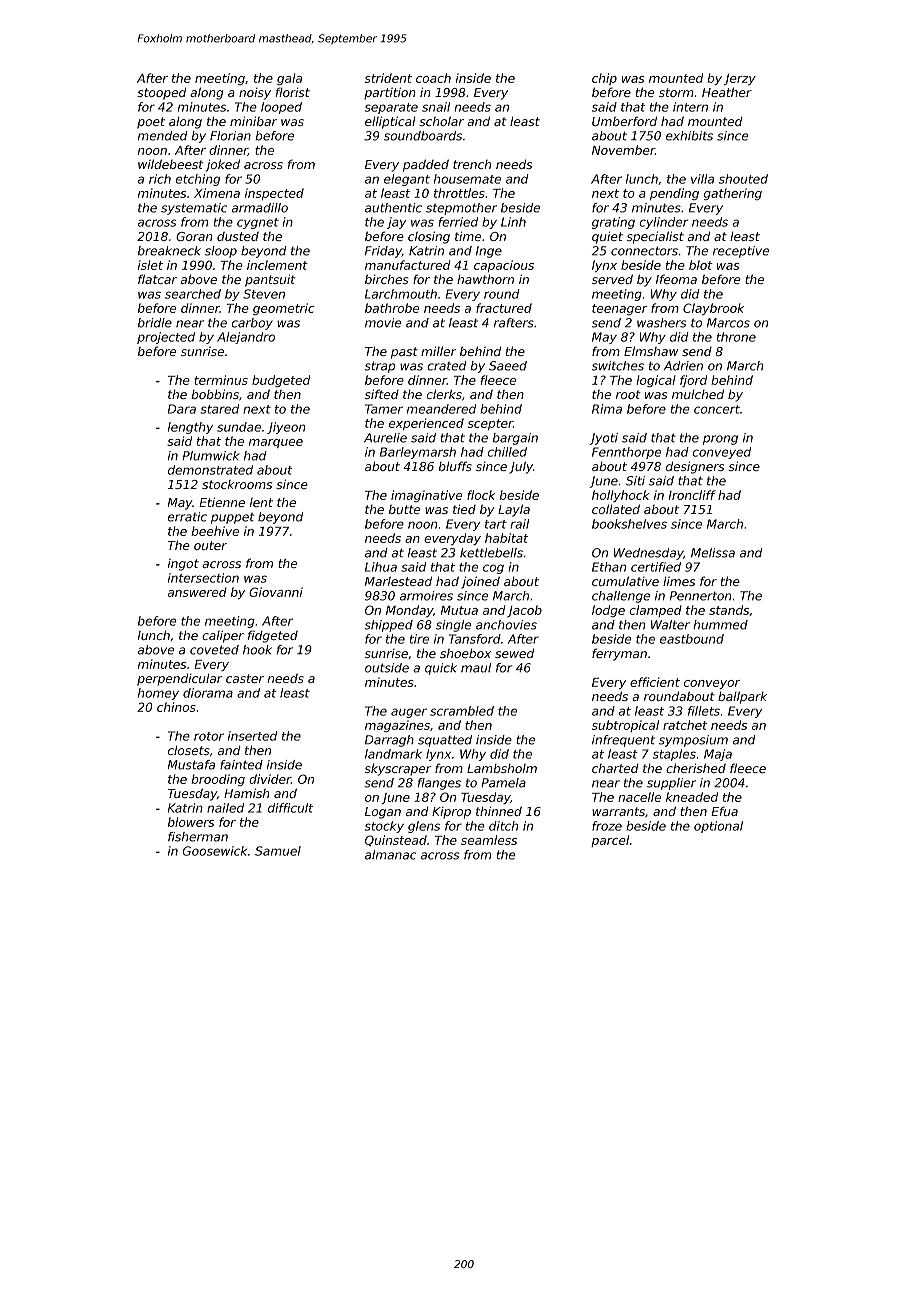  Describe the element at coordinates (390, 122) in the page. I see `elliptical` at that location.
